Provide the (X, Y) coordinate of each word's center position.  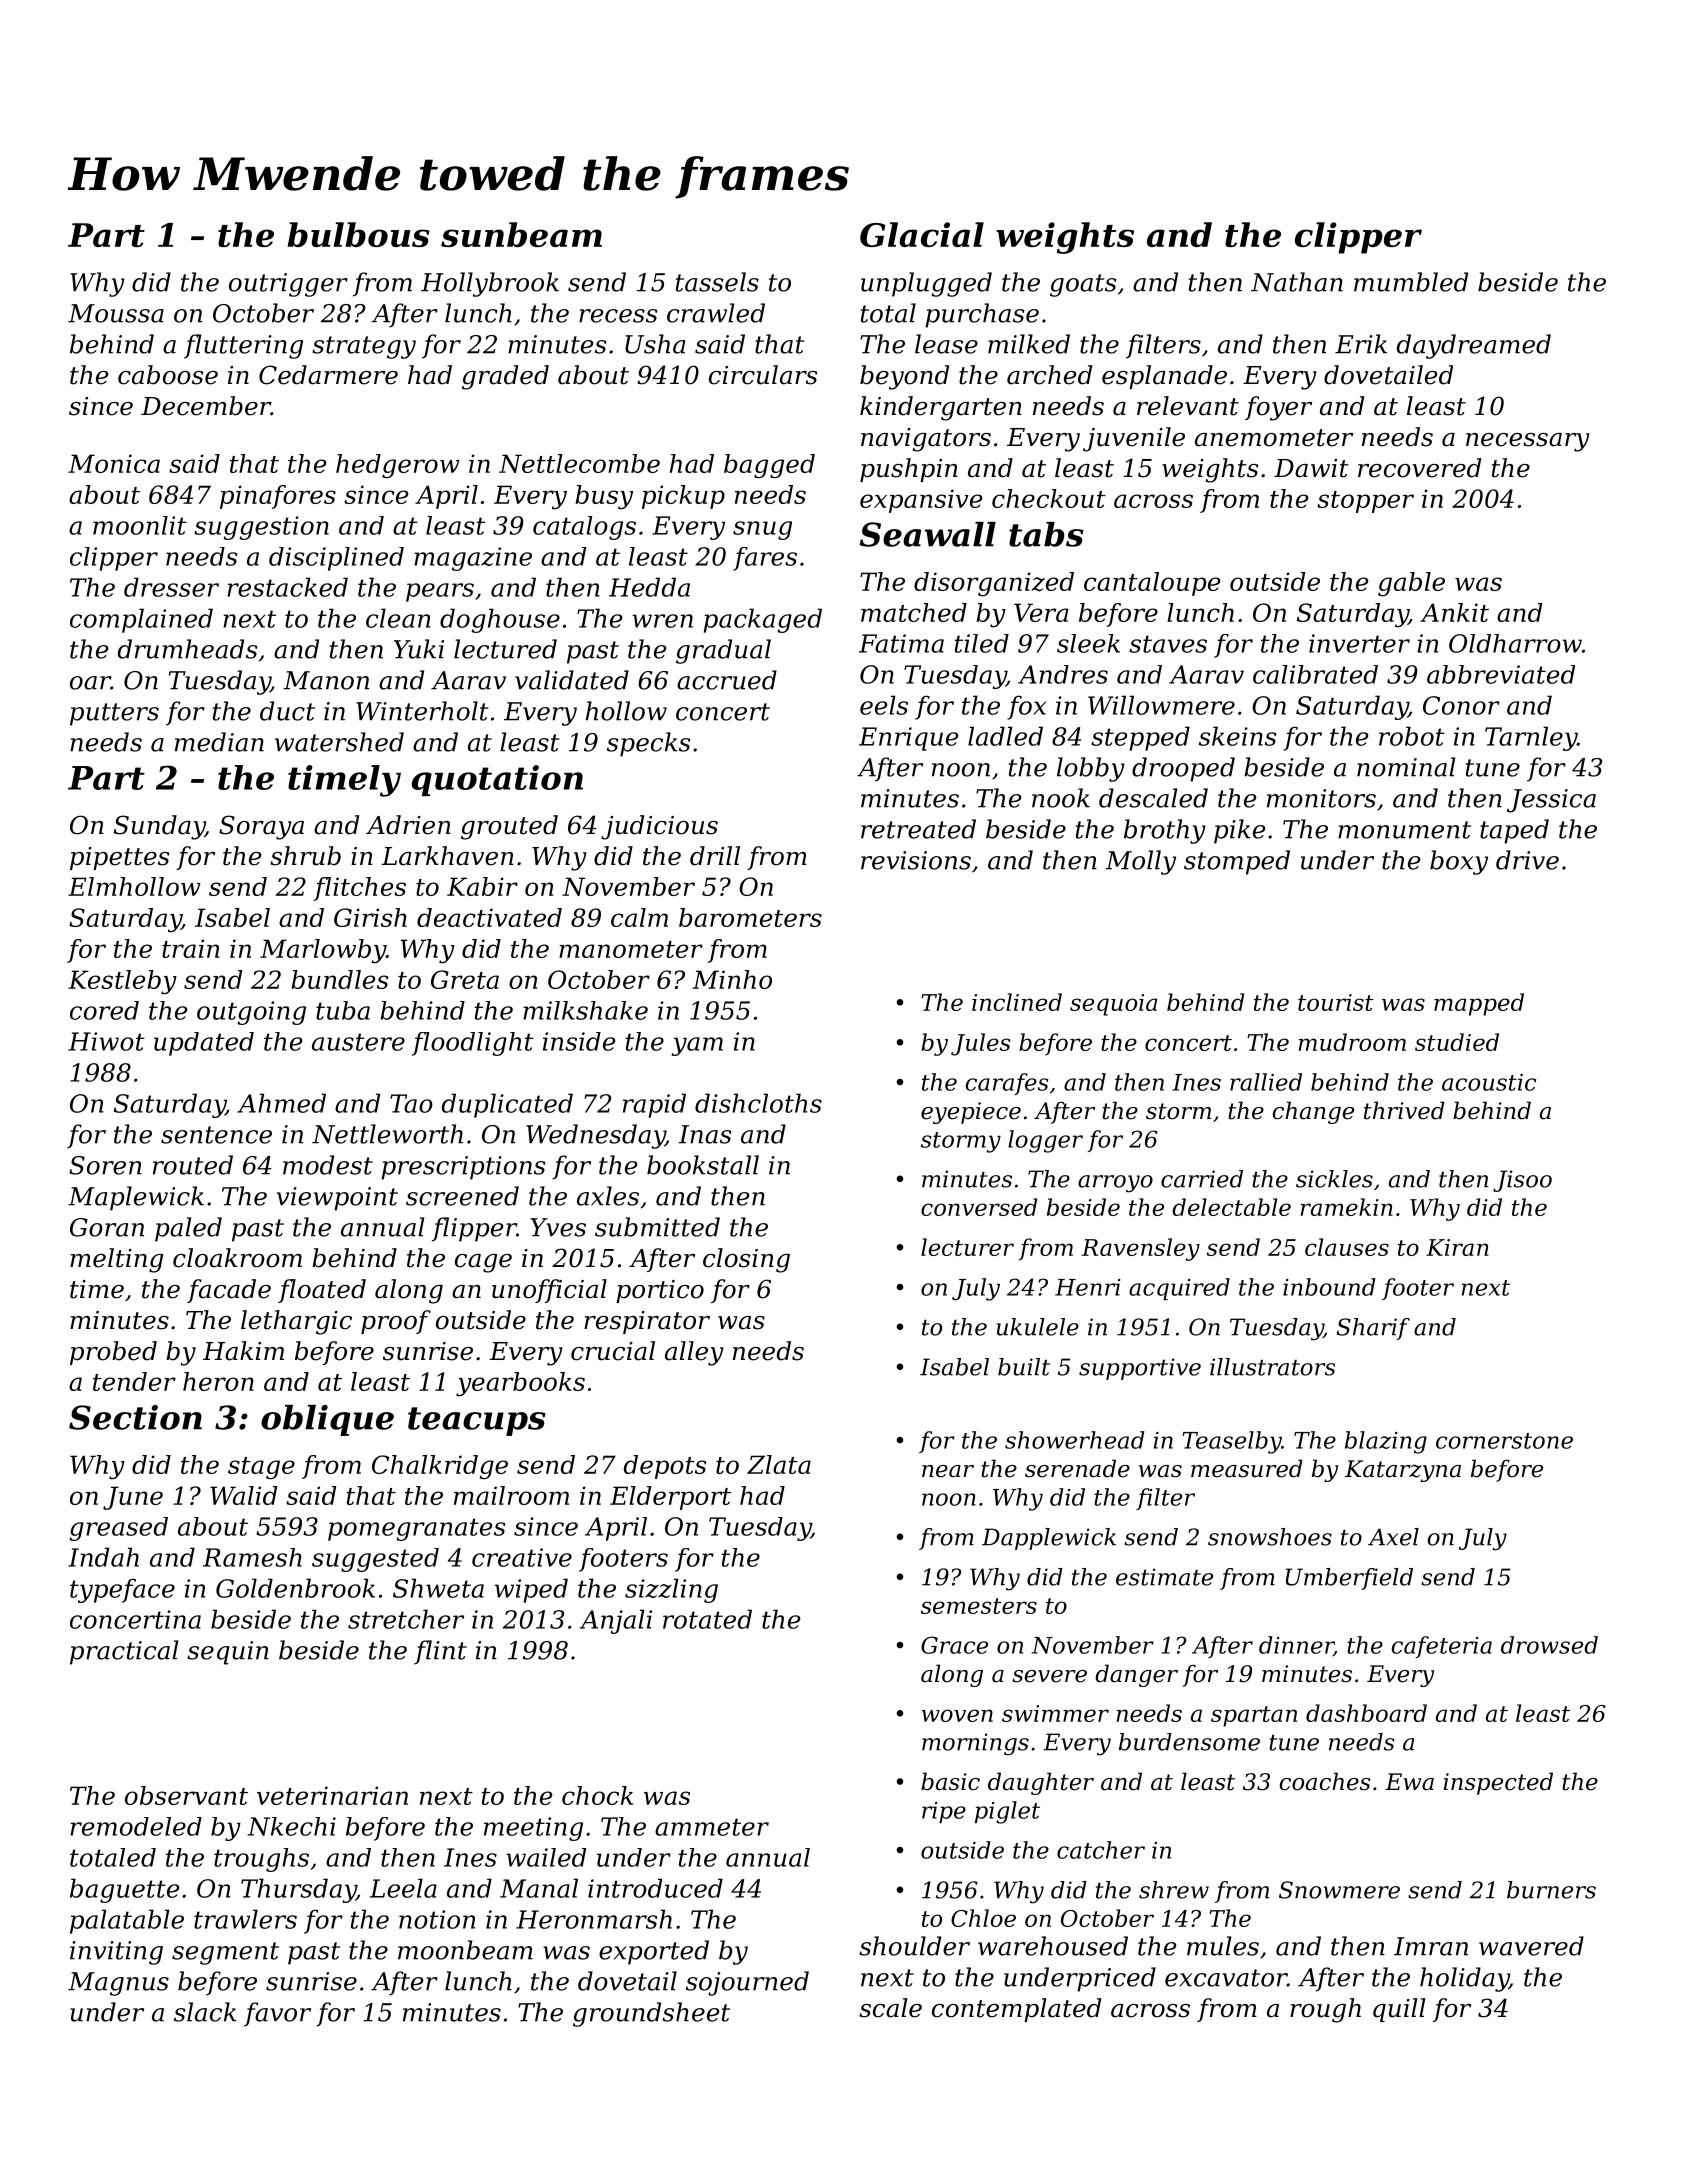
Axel (1393, 1537)
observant (186, 1795)
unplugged (926, 284)
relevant (1188, 406)
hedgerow (398, 466)
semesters (979, 1606)
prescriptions (463, 1168)
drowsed (1549, 1645)
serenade (1077, 1468)
